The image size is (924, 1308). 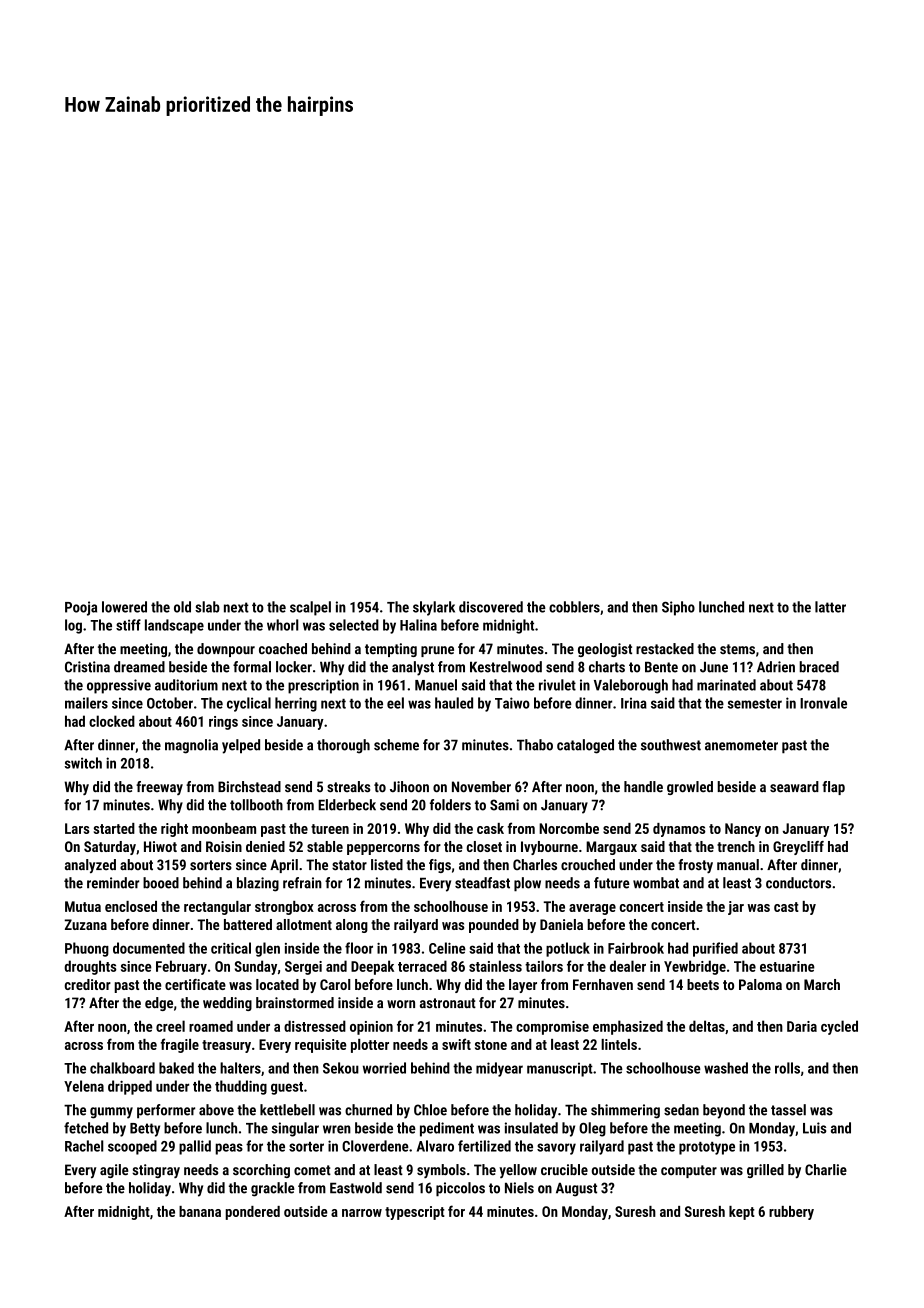 What do you see at coordinates (415, 1213) in the page?
I see `typescript` at bounding box center [415, 1213].
